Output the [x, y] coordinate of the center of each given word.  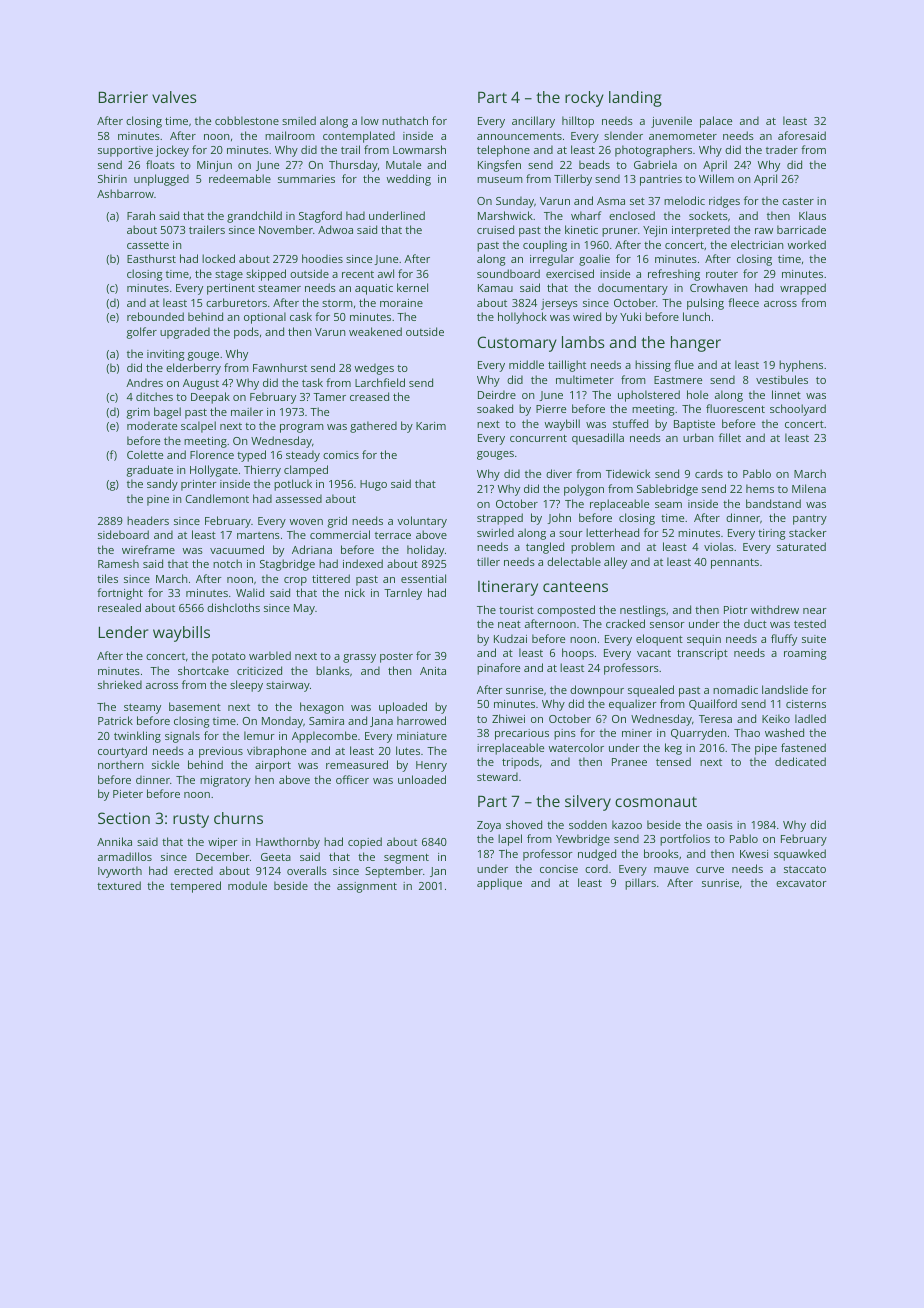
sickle [165, 764]
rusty [191, 821]
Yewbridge [583, 840]
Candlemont [217, 498]
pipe [766, 749]
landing [635, 99]
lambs [583, 342]
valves [174, 97]
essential [423, 578]
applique [499, 884]
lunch [696, 316]
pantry [810, 520]
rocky [584, 99]
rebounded [155, 316]
